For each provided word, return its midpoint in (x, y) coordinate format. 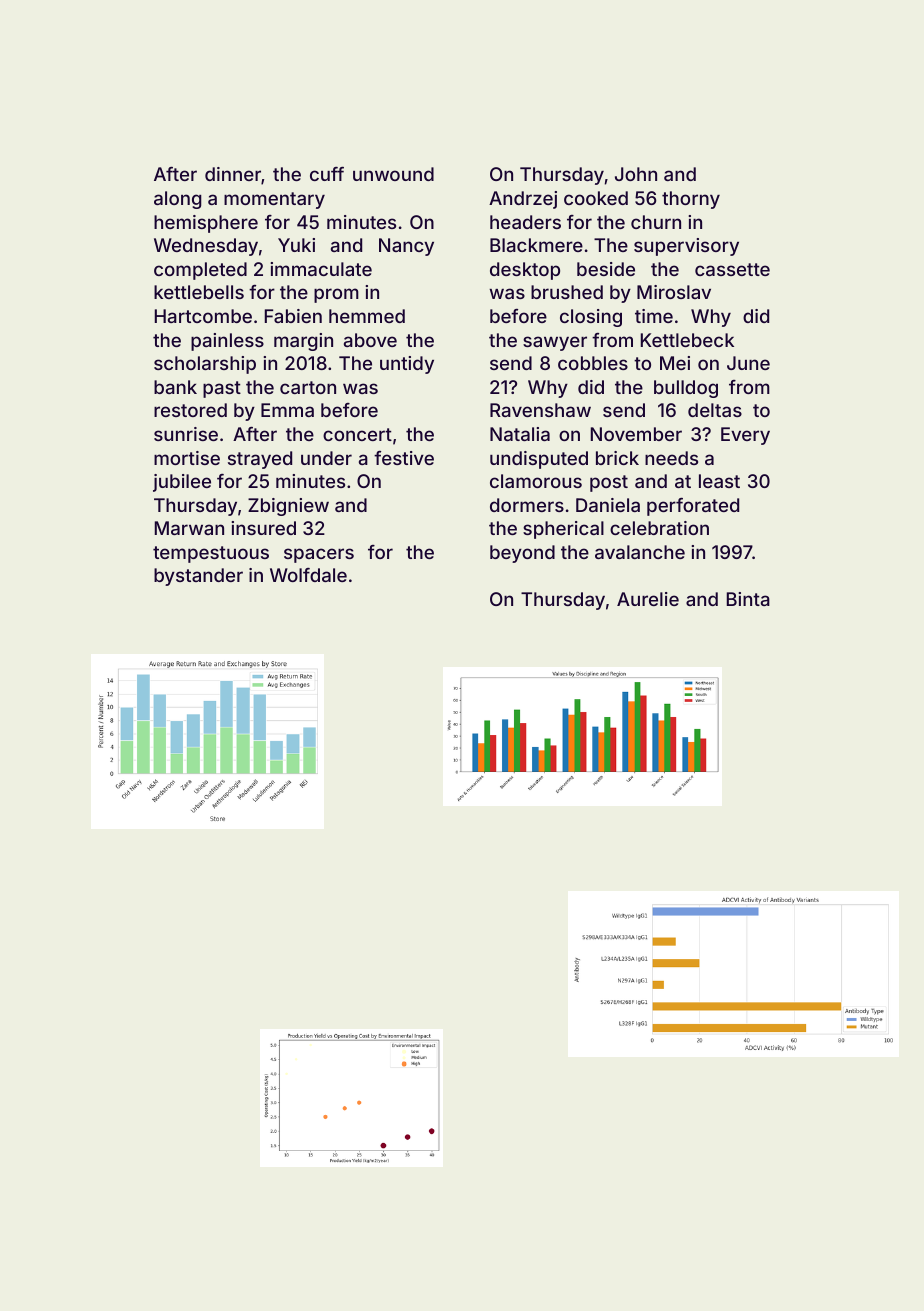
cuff (327, 174)
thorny (691, 200)
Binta (748, 599)
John (636, 174)
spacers (319, 555)
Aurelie (648, 599)
